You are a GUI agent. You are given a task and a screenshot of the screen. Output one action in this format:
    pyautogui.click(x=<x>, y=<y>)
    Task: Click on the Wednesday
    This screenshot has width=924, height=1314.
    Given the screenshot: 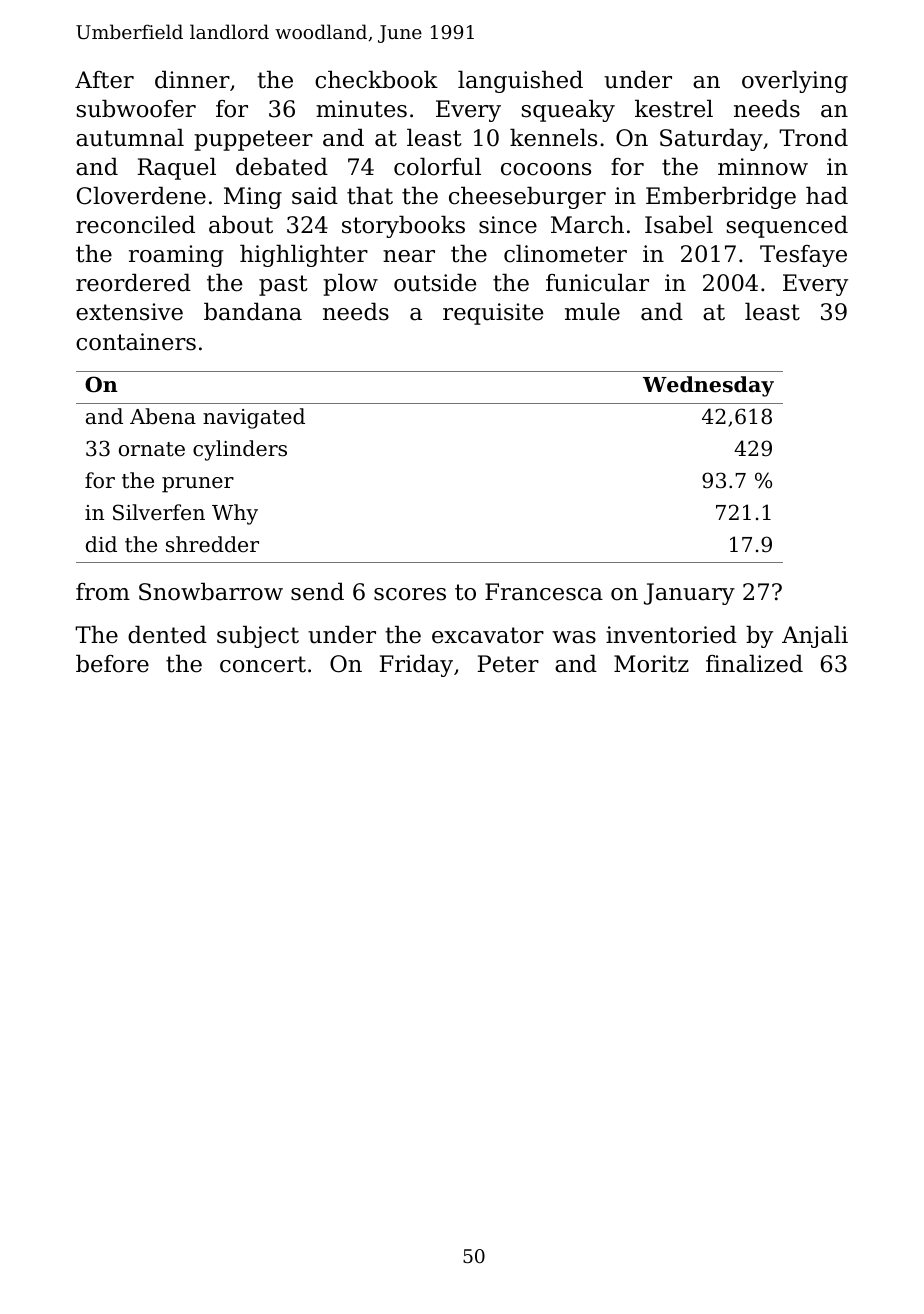 What is the action you would take?
    pyautogui.click(x=708, y=386)
